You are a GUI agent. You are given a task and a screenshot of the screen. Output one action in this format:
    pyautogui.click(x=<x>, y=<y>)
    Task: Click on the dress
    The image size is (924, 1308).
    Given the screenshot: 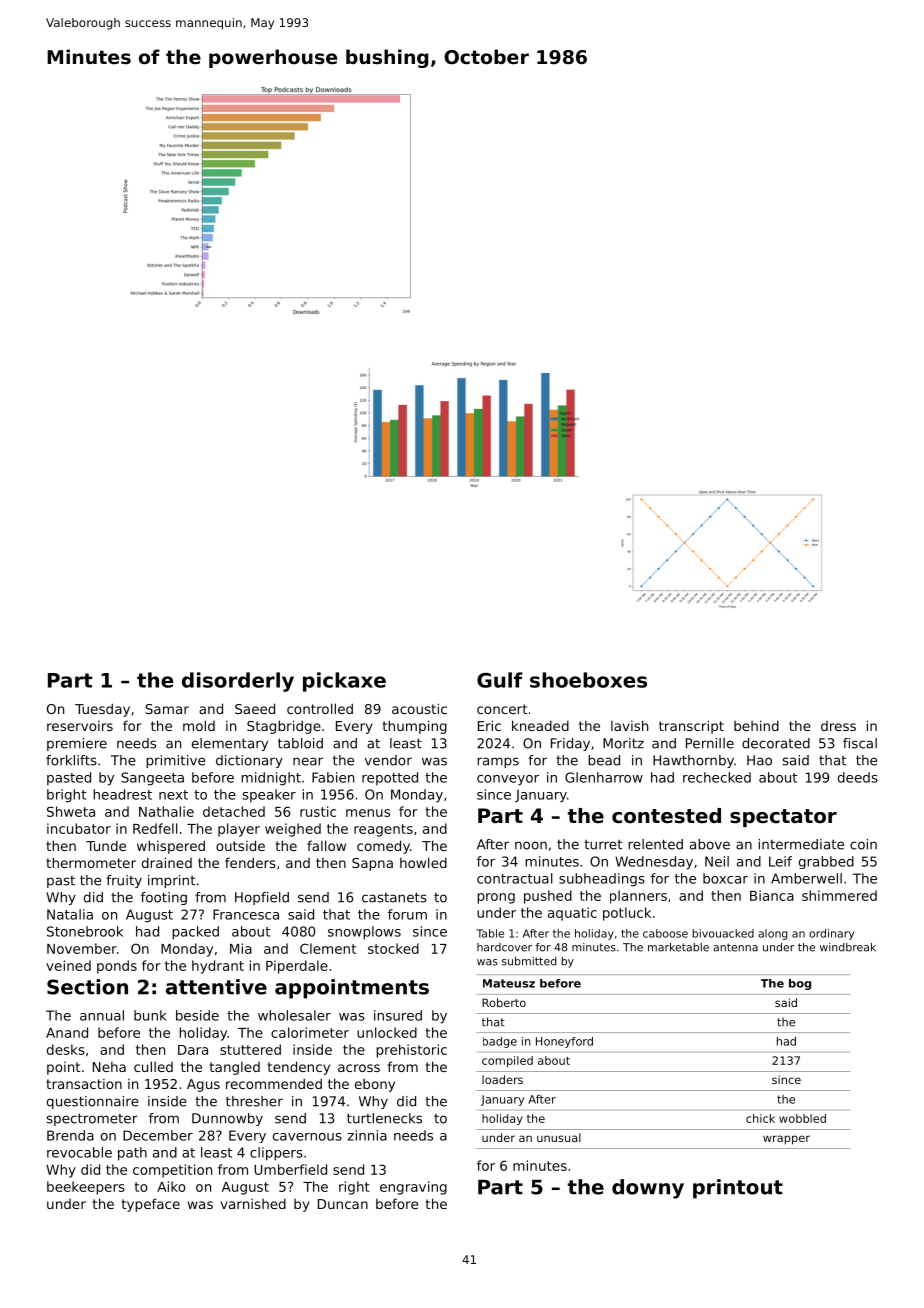 What is the action you would take?
    pyautogui.click(x=838, y=726)
